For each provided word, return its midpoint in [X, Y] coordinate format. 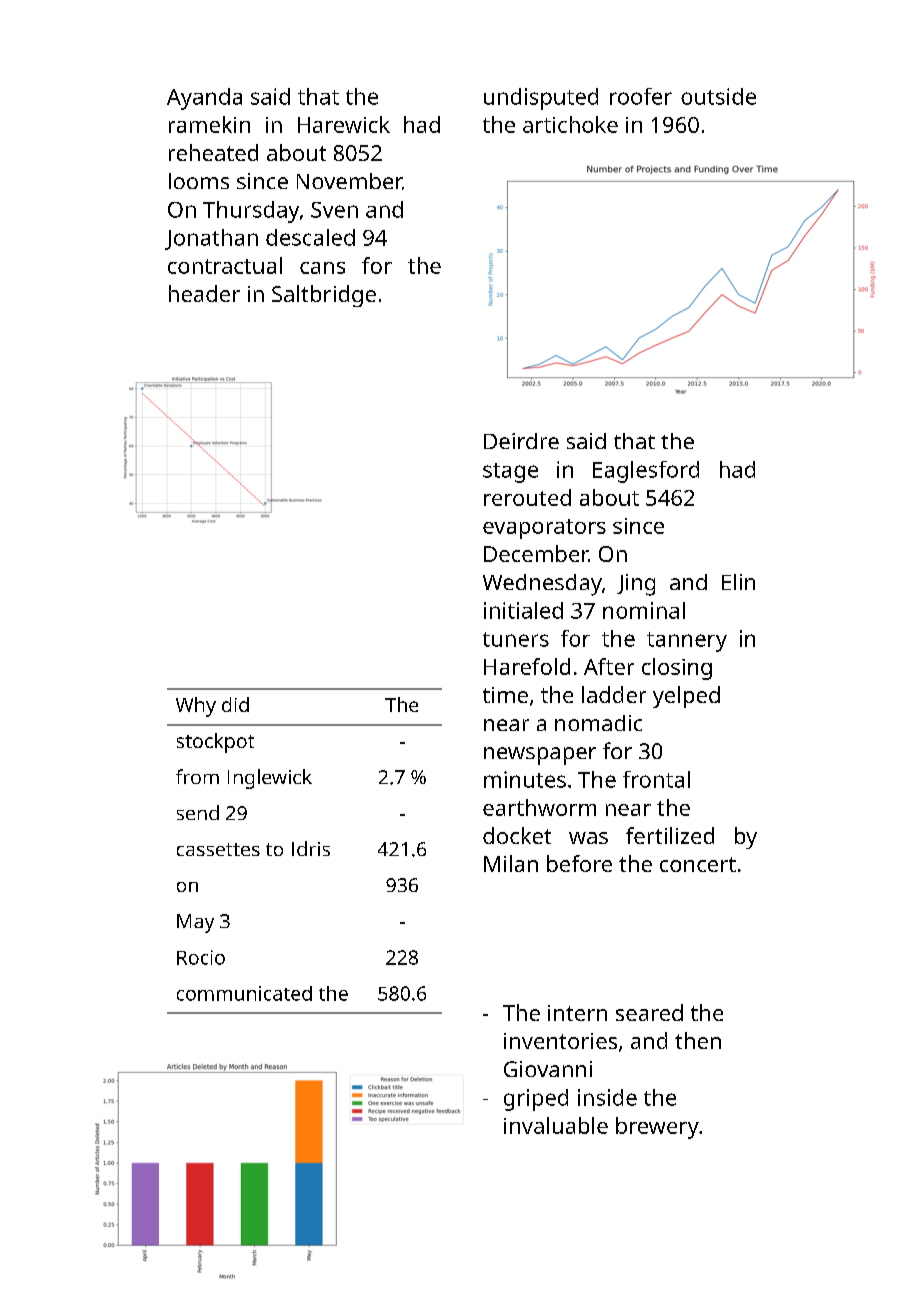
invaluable [556, 1125]
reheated [213, 152]
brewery [657, 1128]
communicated [244, 993]
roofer [641, 96]
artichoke [570, 124]
